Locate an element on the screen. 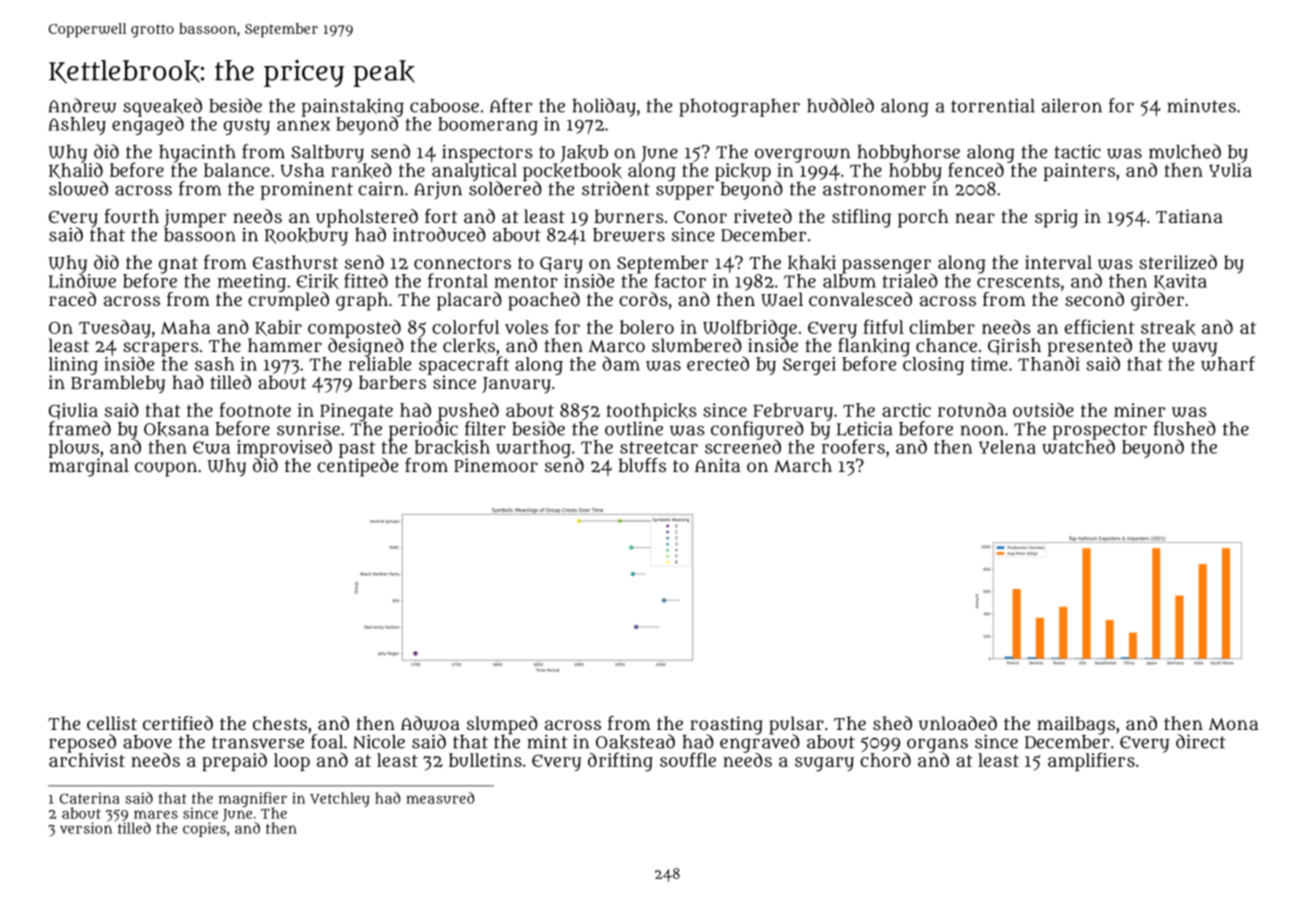  burners is located at coordinates (629, 216).
